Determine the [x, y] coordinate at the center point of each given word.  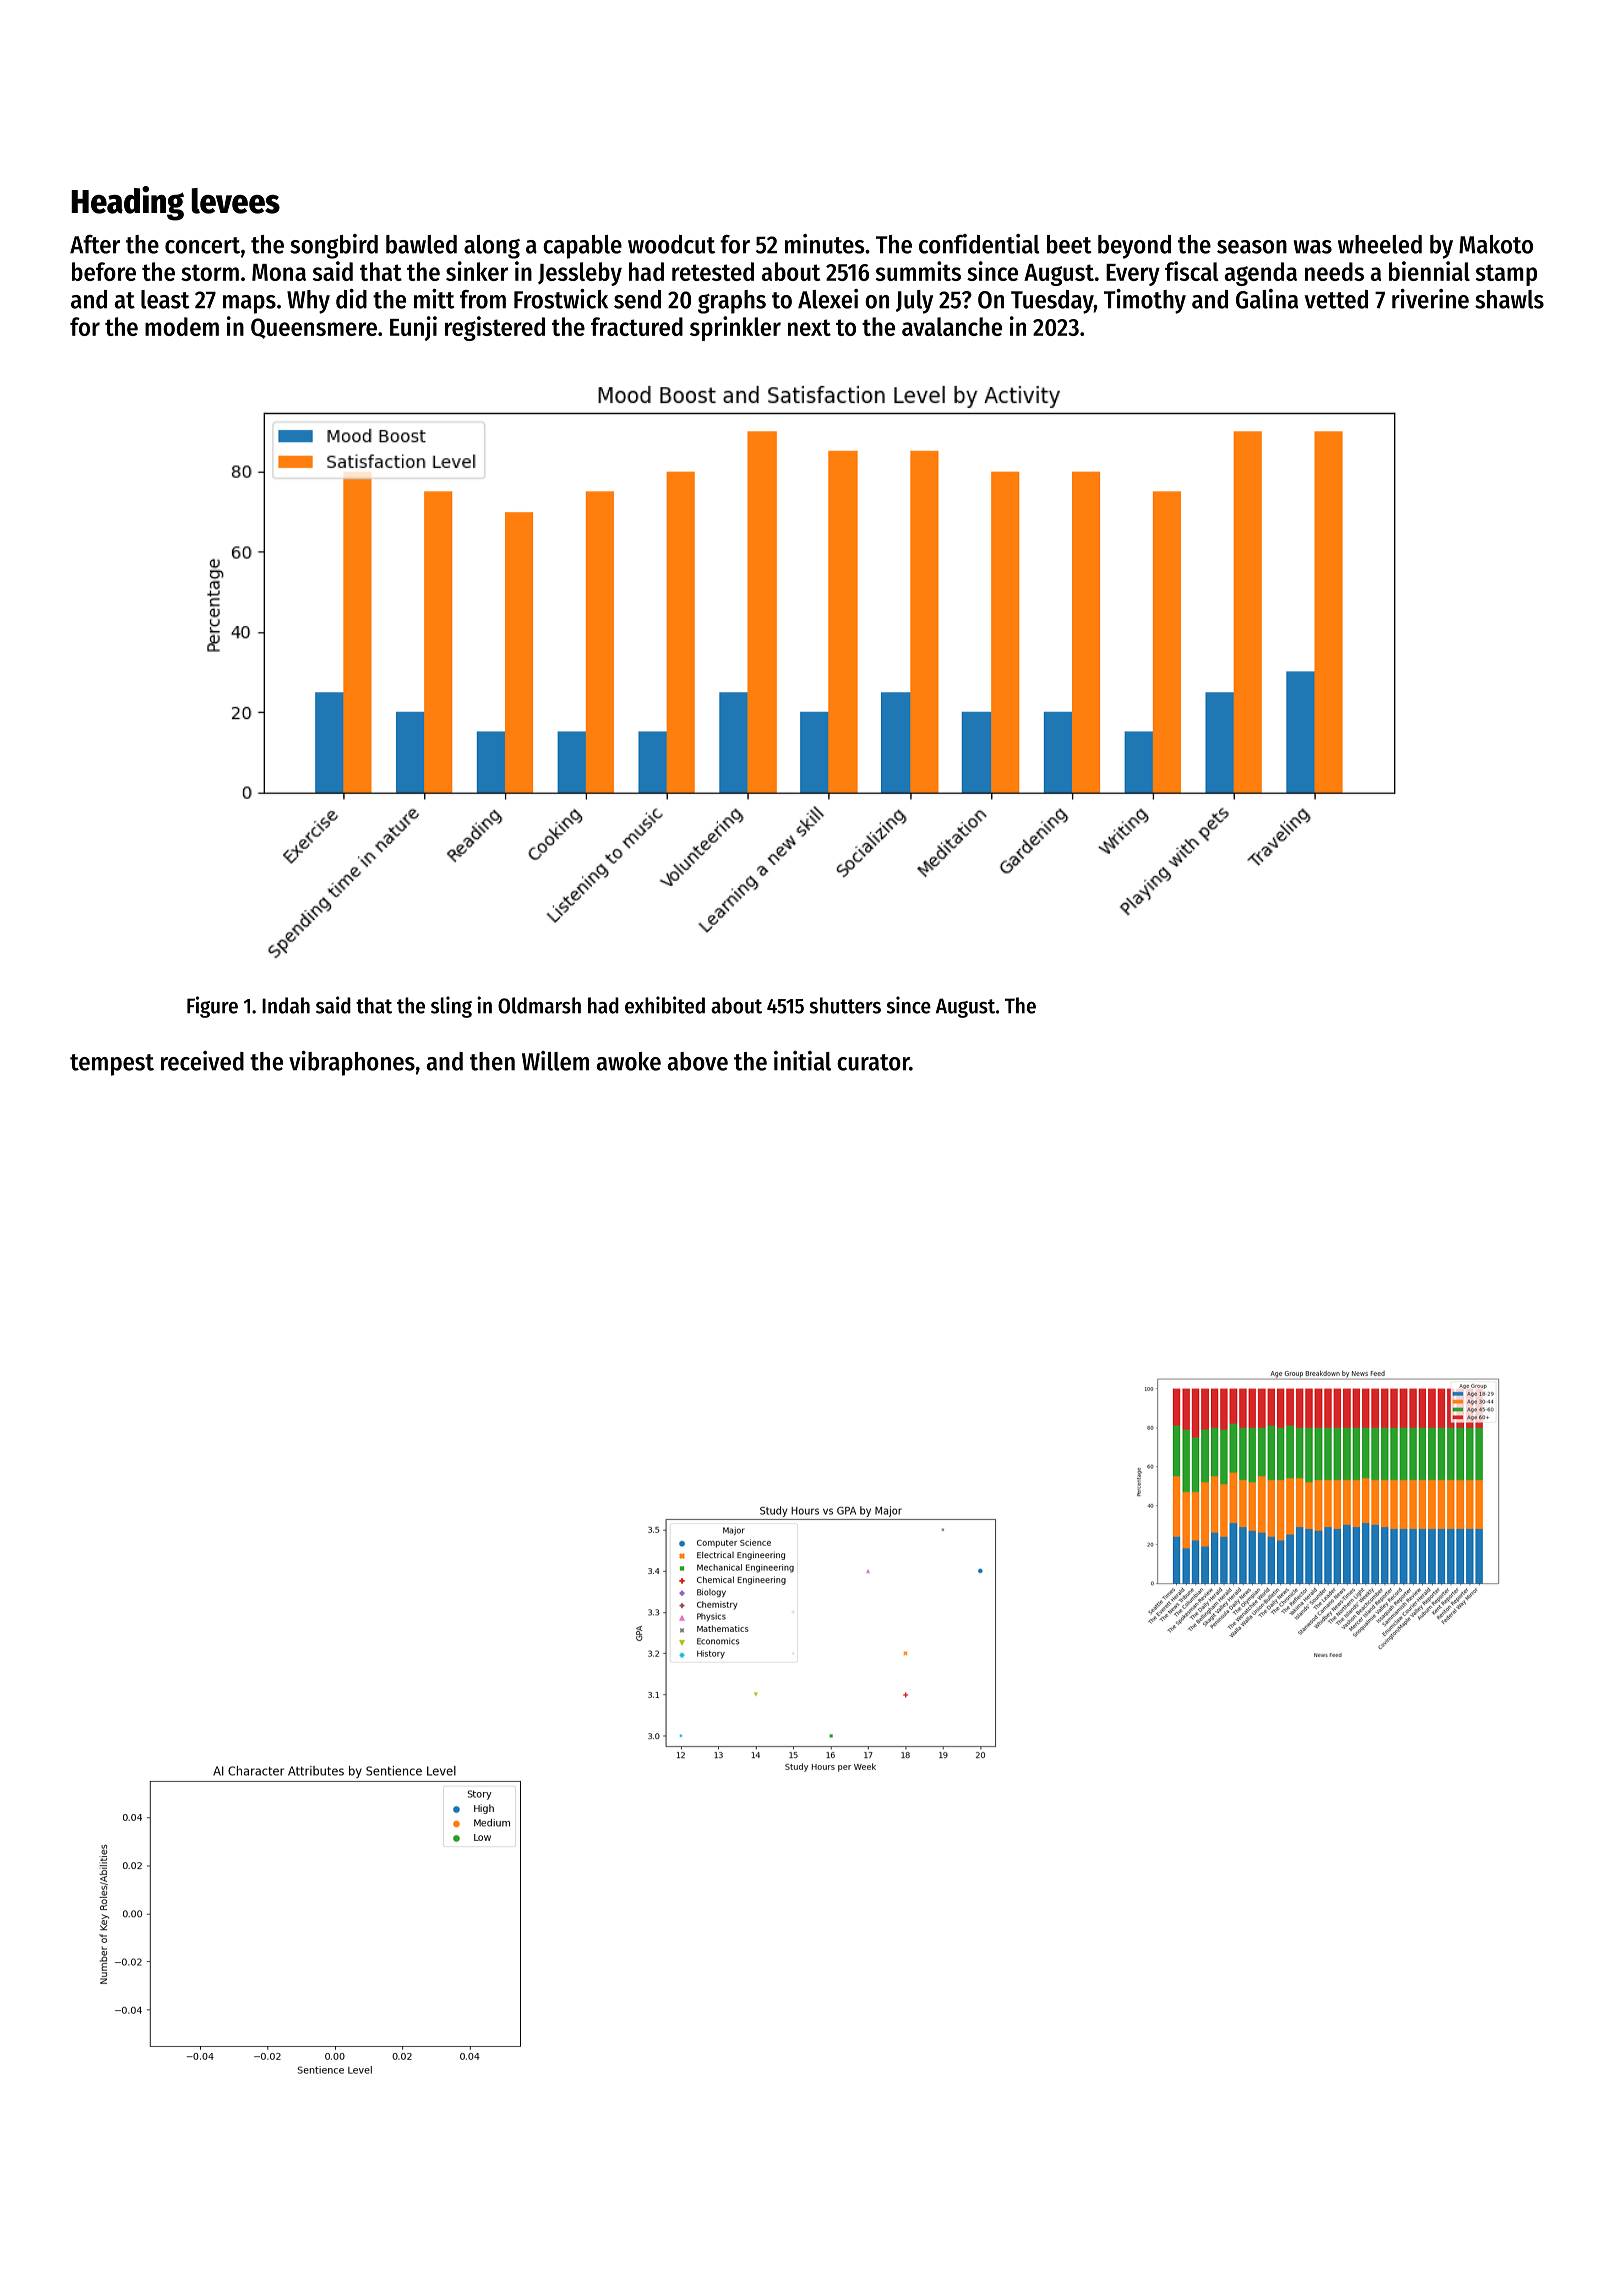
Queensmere [314, 328]
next [809, 327]
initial [802, 1061]
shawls [1509, 299]
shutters [845, 1005]
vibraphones [352, 1063]
